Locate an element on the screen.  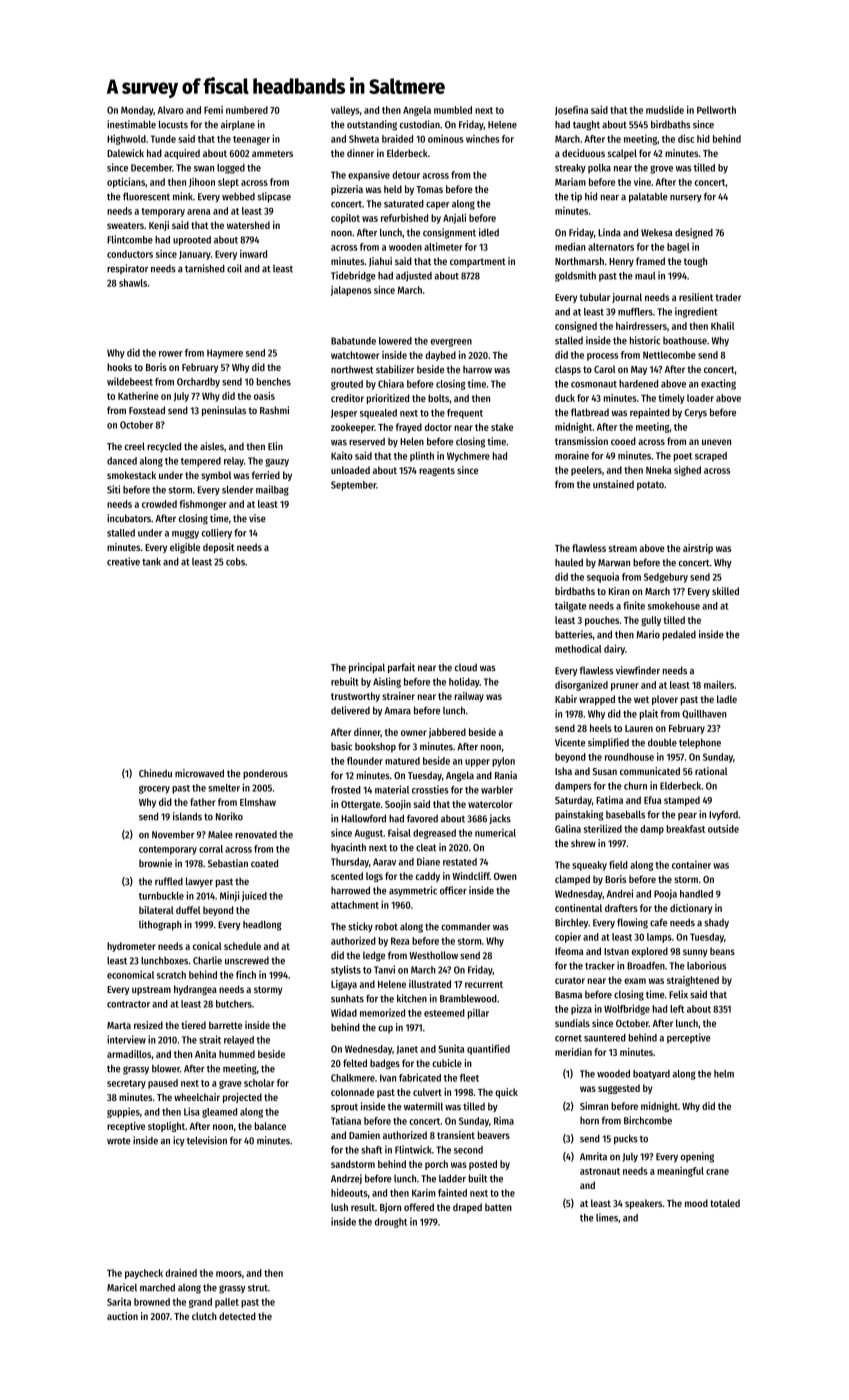
owner is located at coordinates (414, 733).
